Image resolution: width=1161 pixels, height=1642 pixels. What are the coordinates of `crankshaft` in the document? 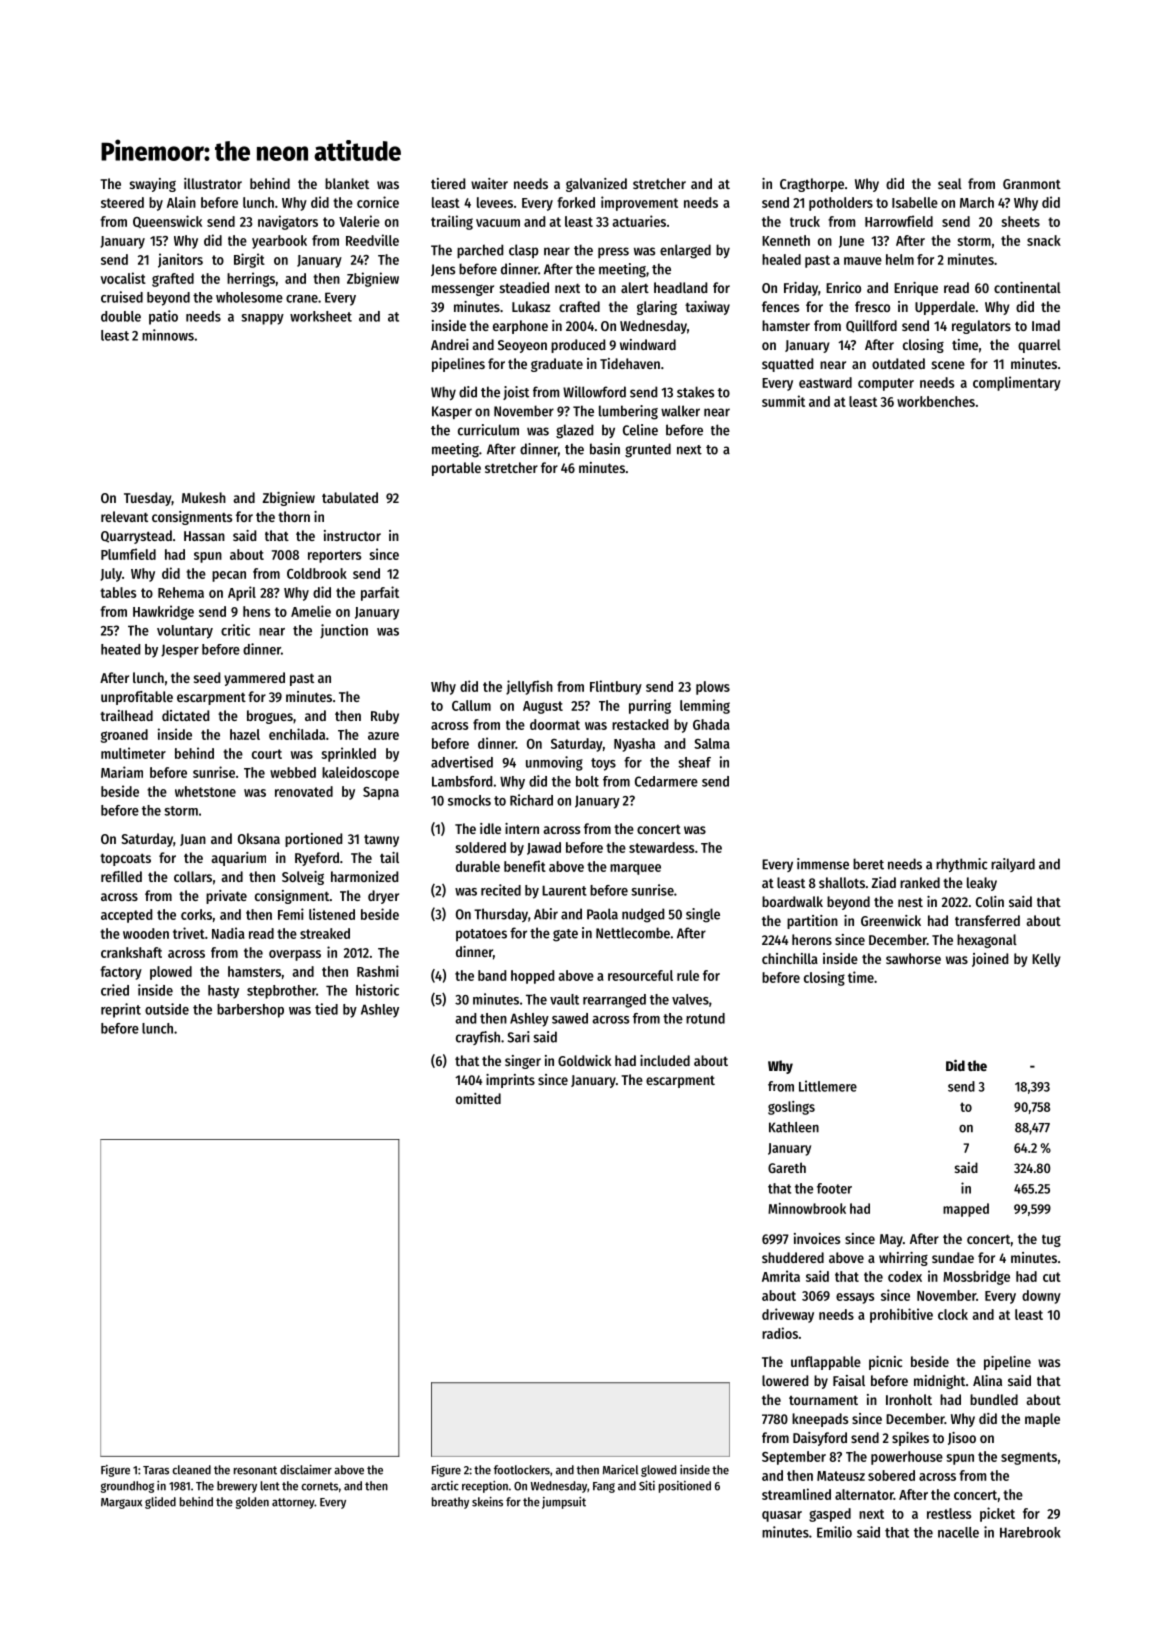 It's located at (131, 952).
